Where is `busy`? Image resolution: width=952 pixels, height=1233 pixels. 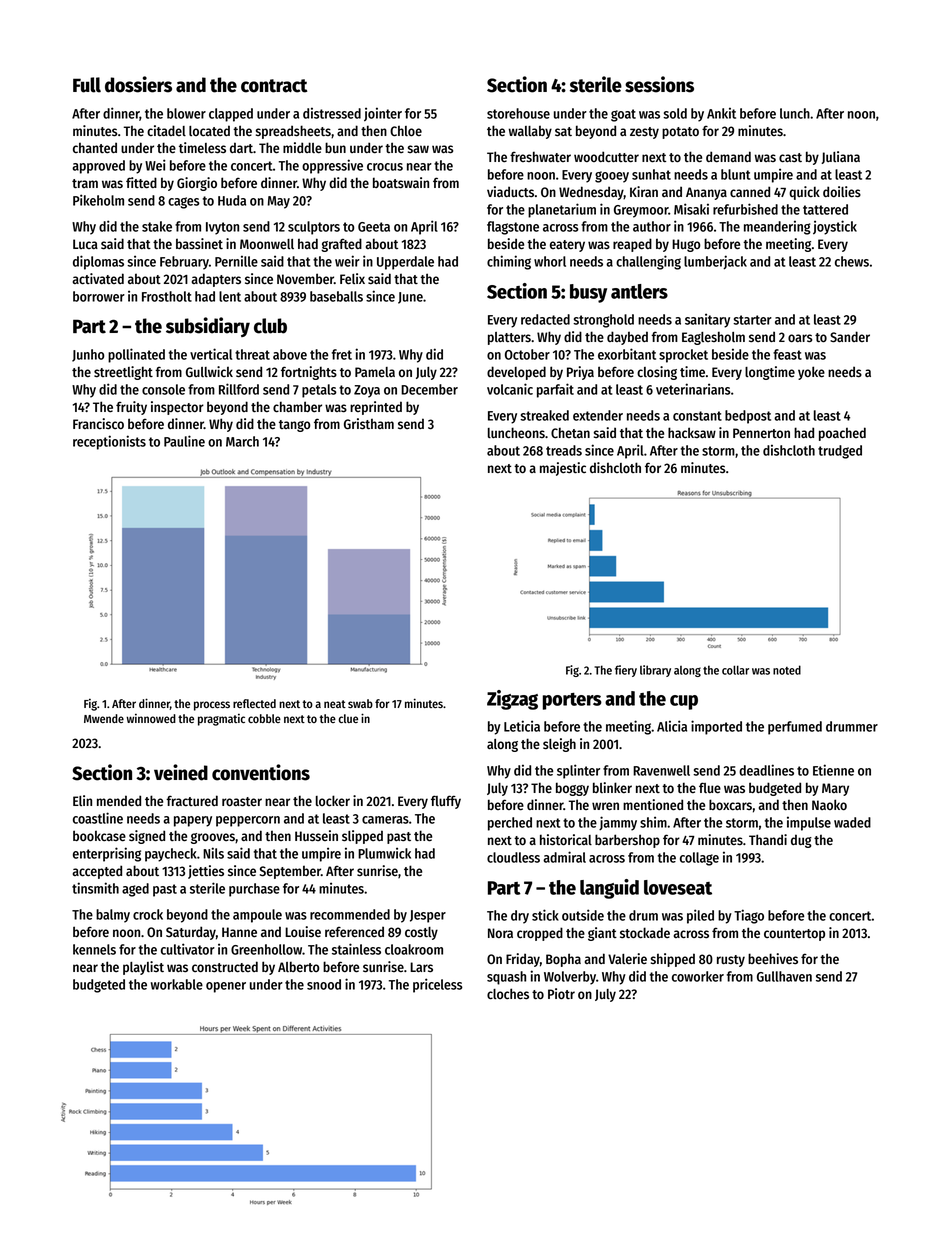 busy is located at coordinates (588, 293).
